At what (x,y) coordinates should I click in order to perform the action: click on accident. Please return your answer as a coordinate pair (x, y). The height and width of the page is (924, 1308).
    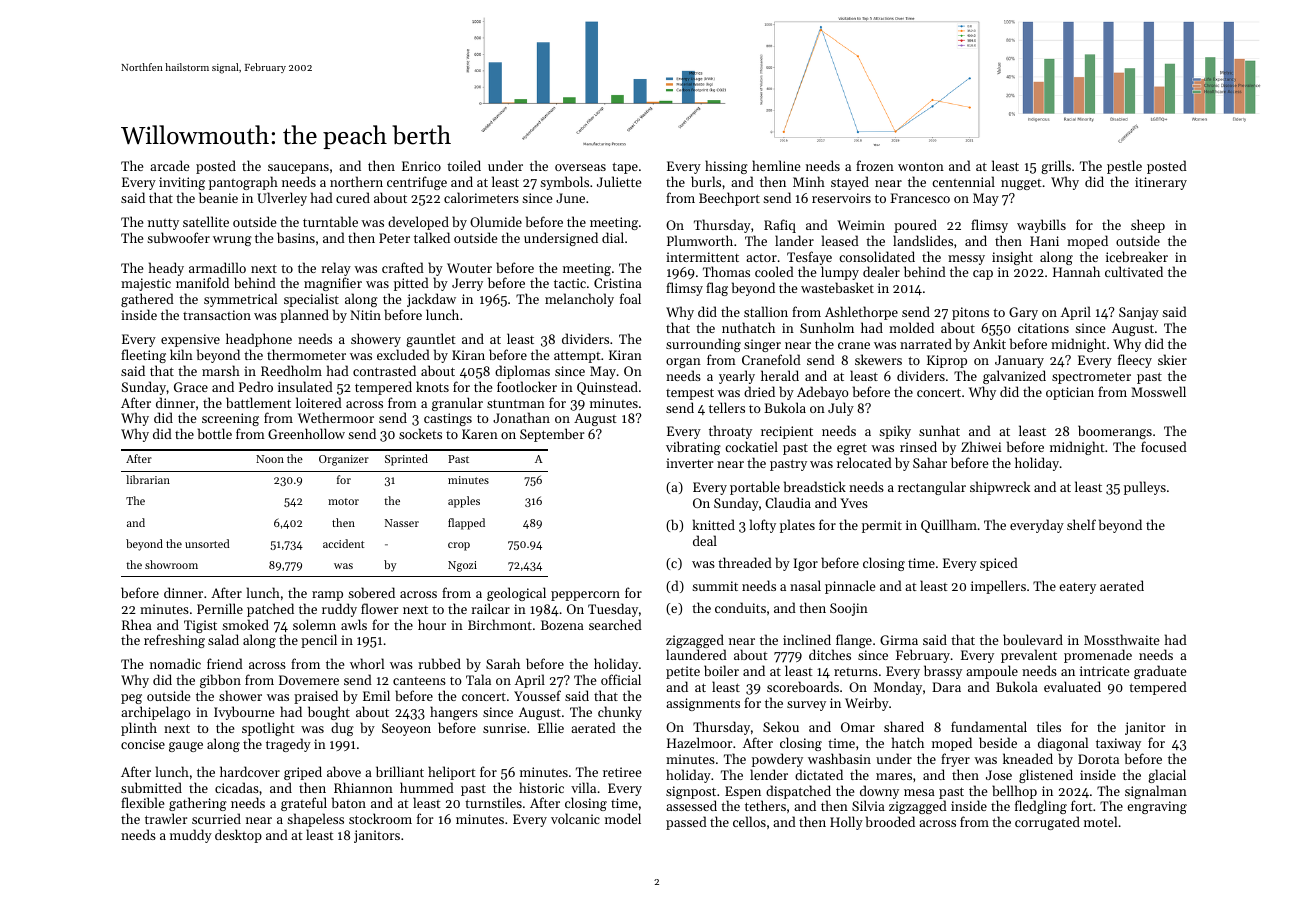
    Looking at the image, I should click on (343, 543).
